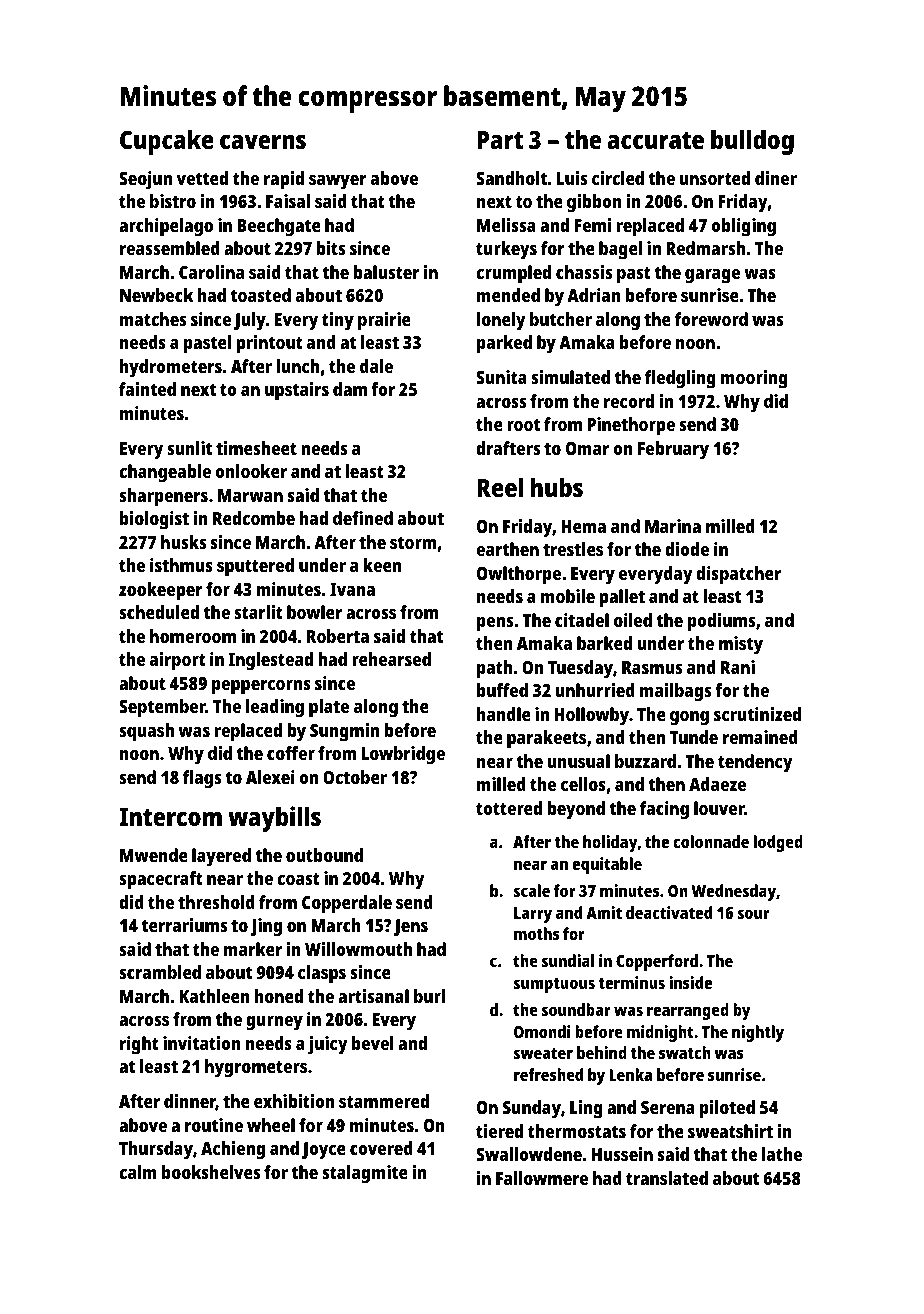  What do you see at coordinates (145, 180) in the page?
I see `Seojun` at bounding box center [145, 180].
